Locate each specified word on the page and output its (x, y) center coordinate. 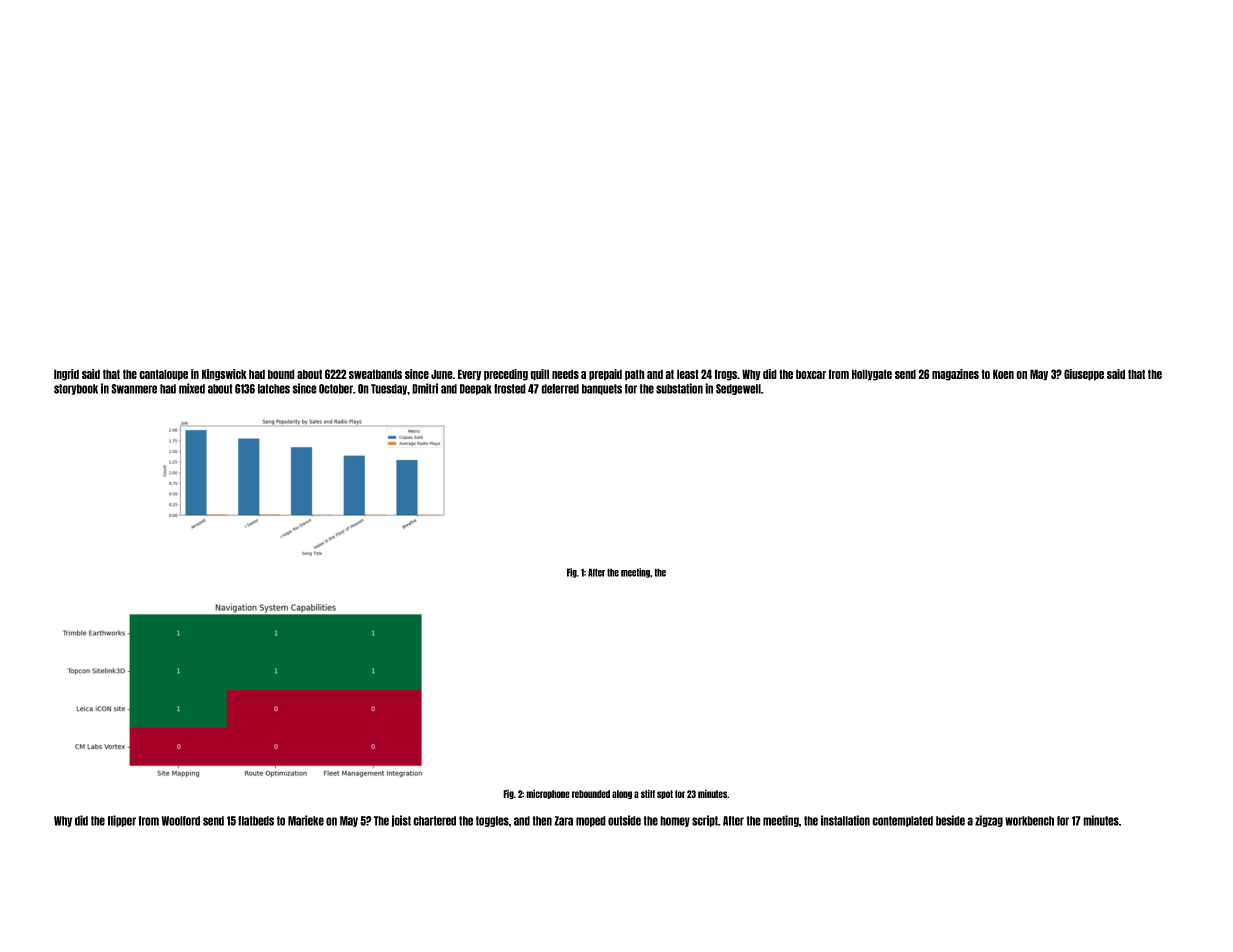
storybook (76, 389)
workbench (1029, 821)
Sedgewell (738, 389)
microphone (548, 794)
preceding (506, 375)
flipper (121, 821)
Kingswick (224, 375)
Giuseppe (1084, 375)
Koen (1003, 374)
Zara (563, 821)
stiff (648, 793)
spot (665, 794)
